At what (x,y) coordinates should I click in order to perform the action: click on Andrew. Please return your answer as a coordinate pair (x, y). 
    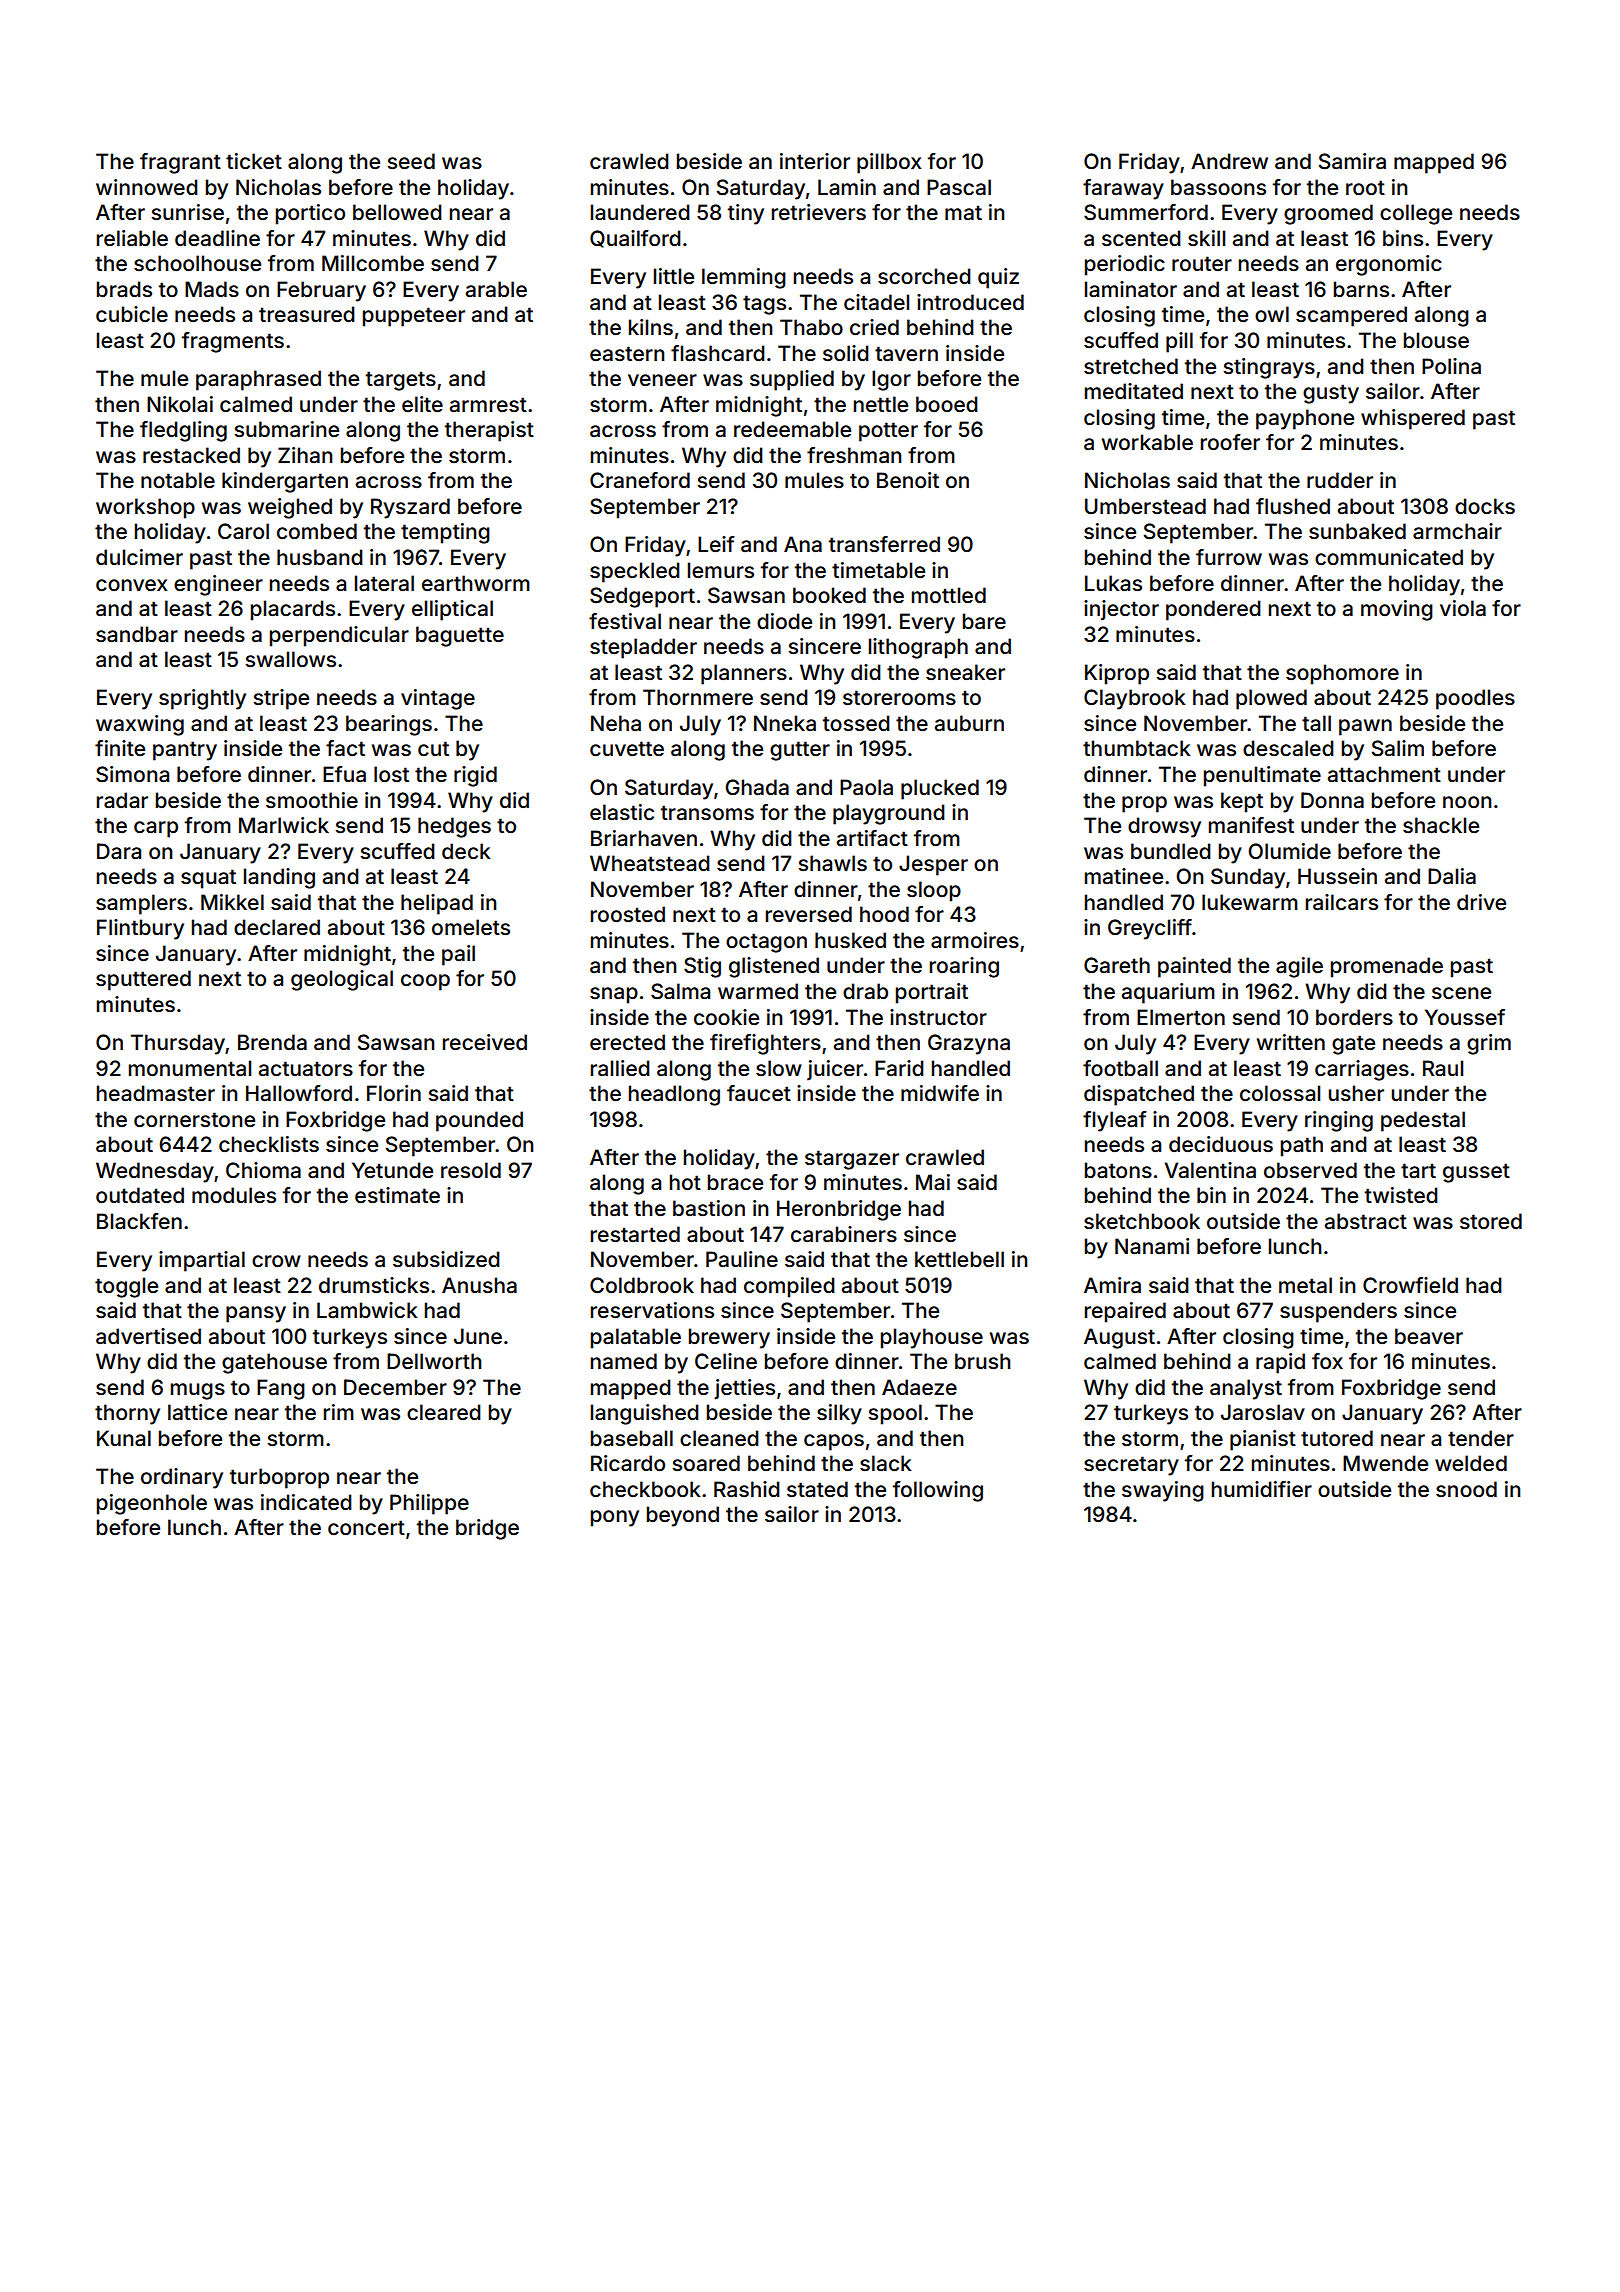
    Looking at the image, I should click on (1229, 161).
